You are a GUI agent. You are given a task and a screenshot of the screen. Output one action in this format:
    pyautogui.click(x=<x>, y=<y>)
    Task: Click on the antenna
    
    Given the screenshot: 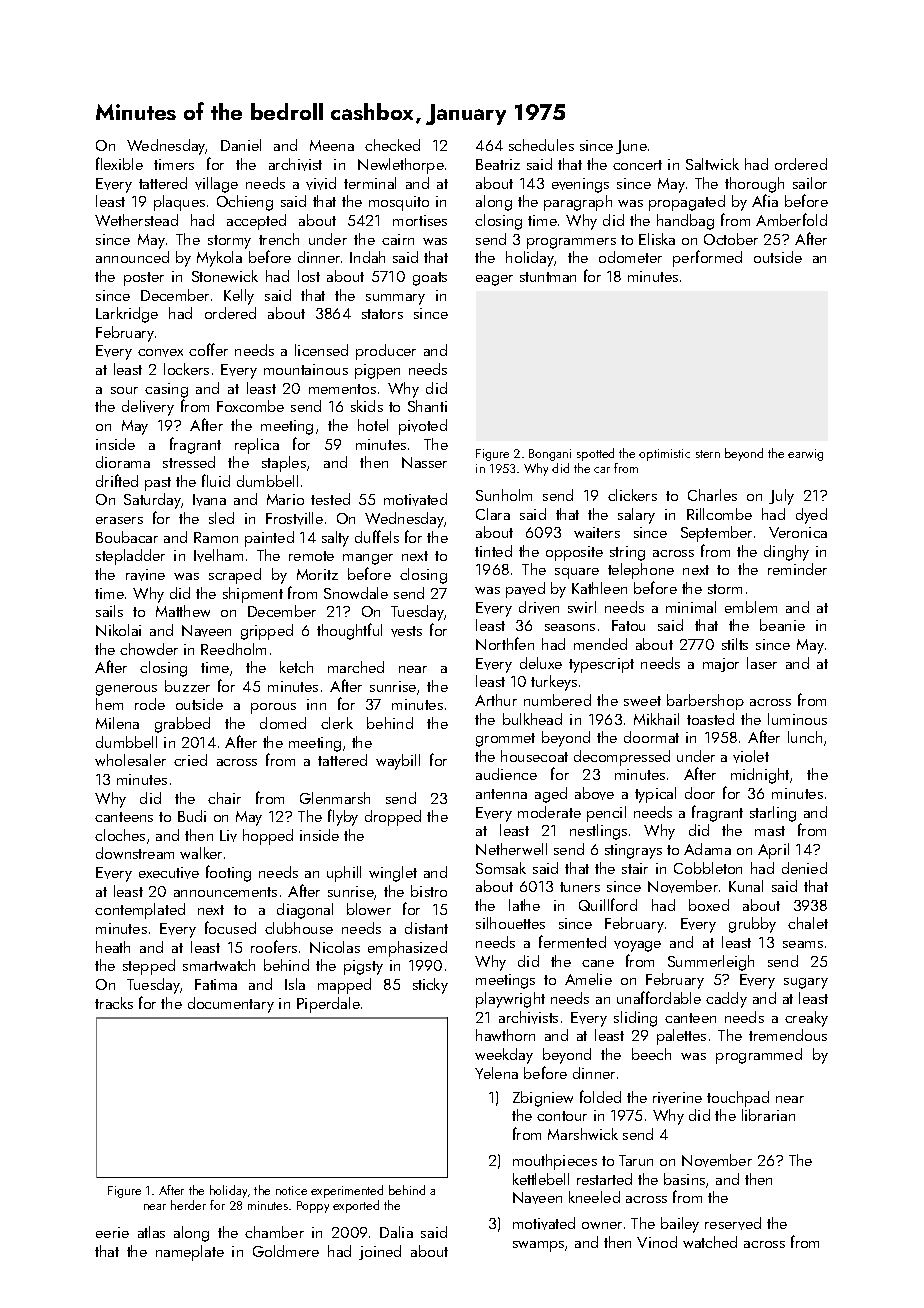 What is the action you would take?
    pyautogui.click(x=501, y=794)
